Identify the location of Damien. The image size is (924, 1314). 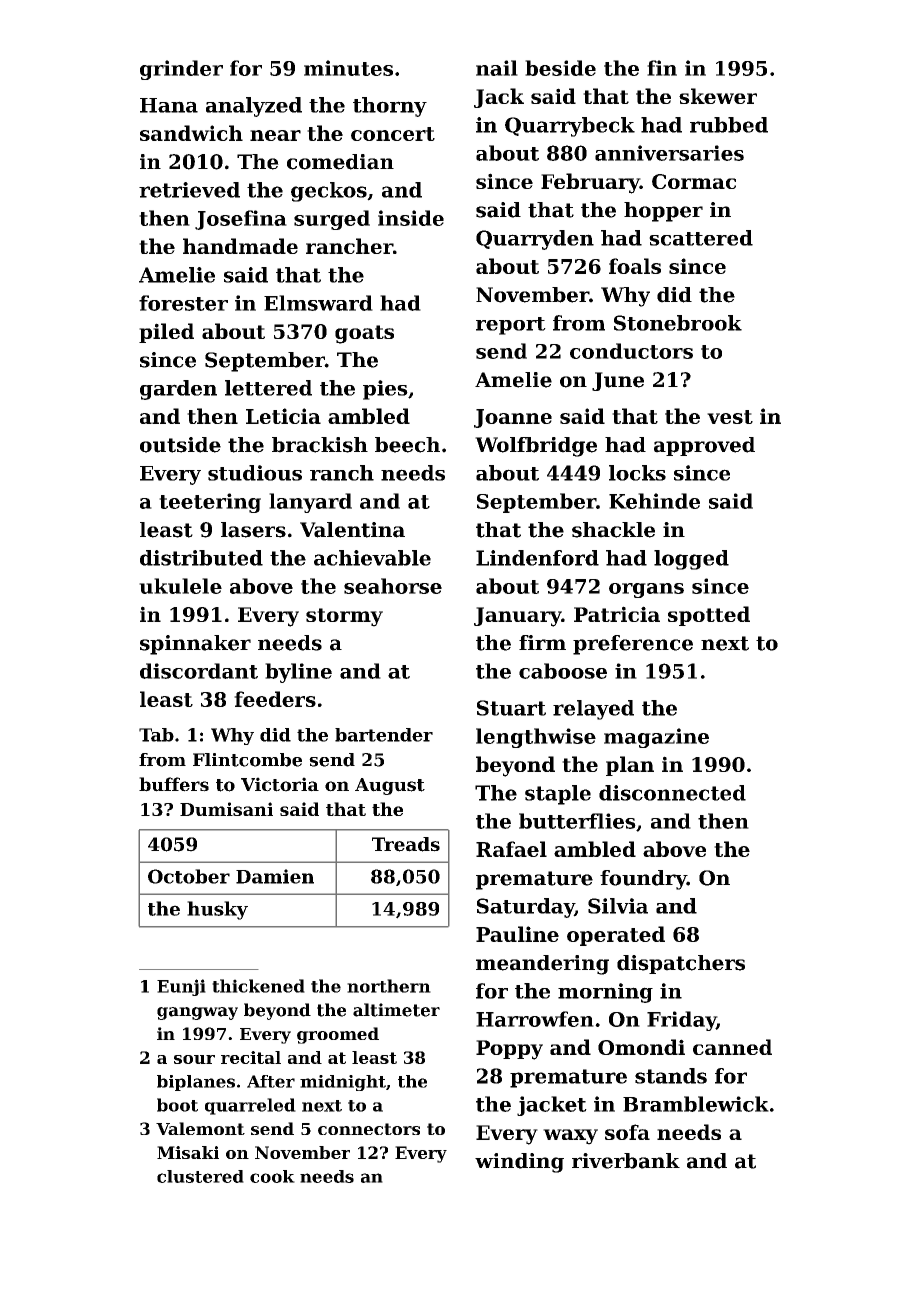
(275, 876).
